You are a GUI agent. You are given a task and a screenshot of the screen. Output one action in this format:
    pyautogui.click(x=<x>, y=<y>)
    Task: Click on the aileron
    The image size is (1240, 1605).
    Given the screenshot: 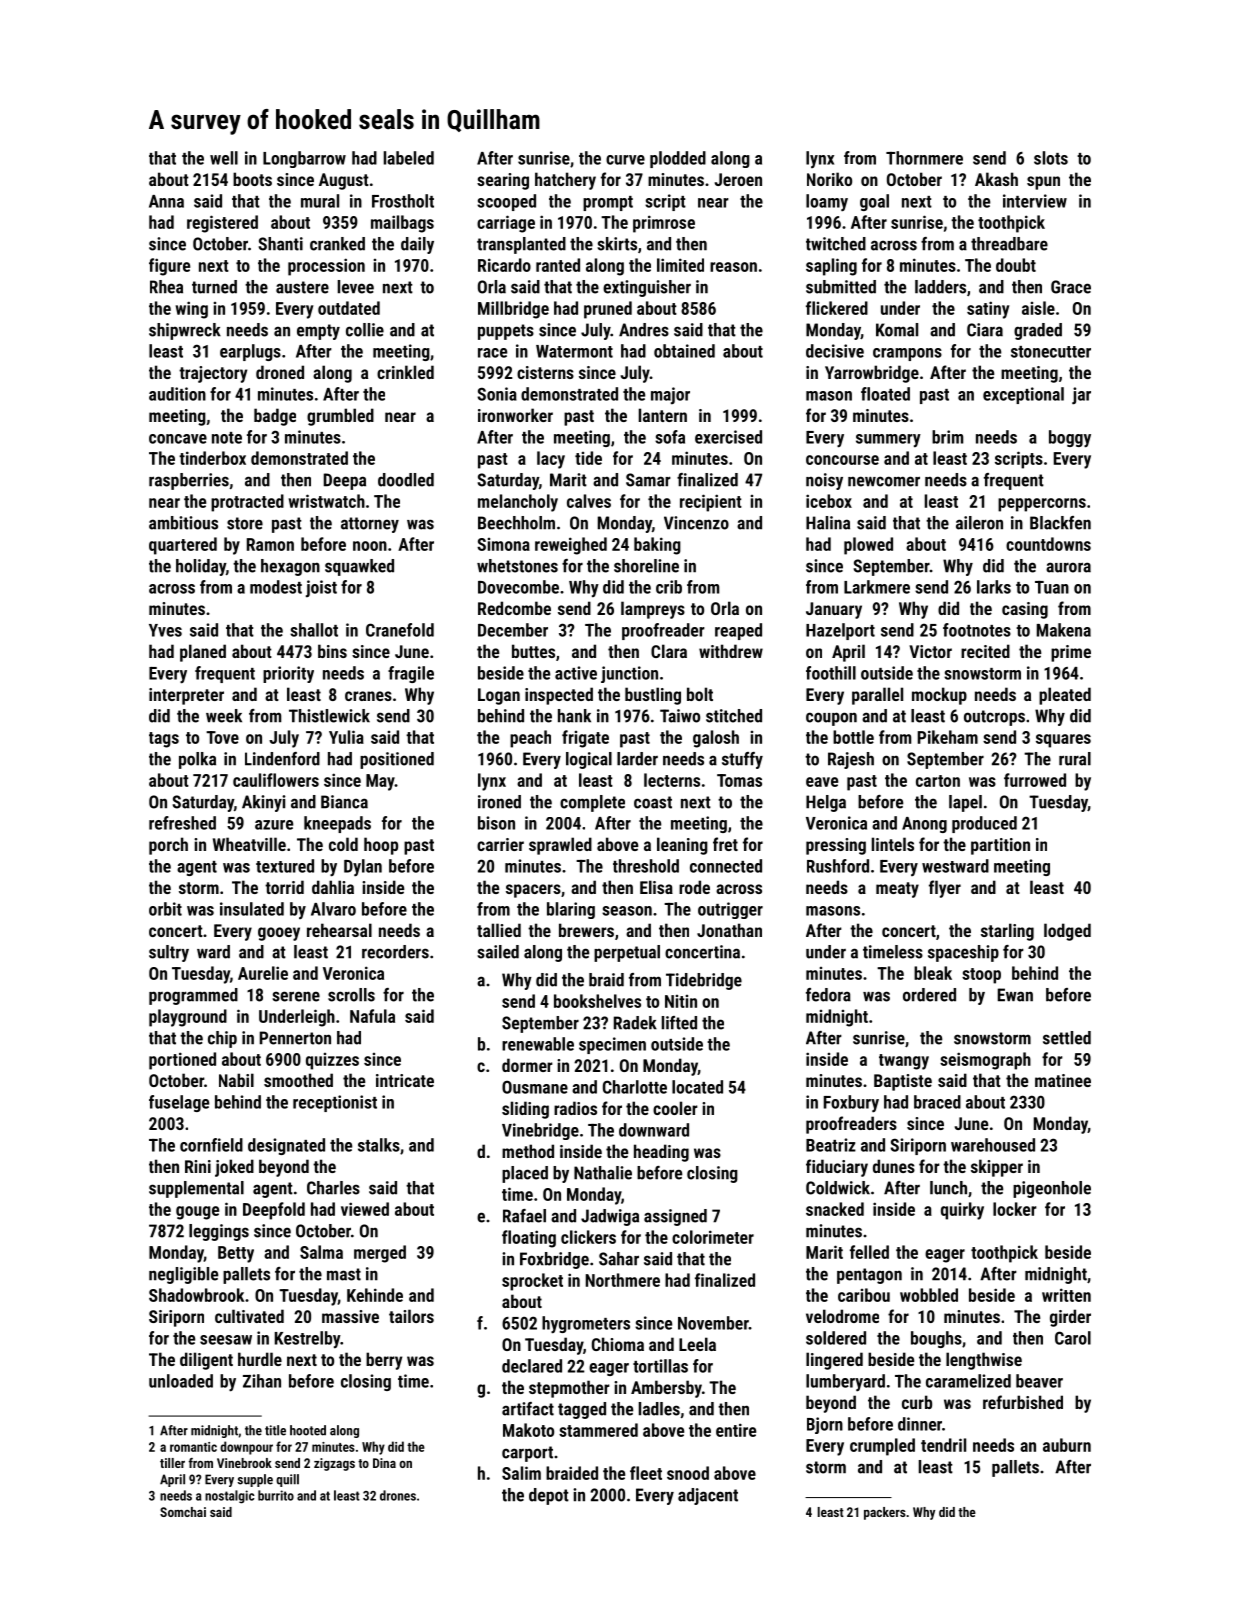 What is the action you would take?
    pyautogui.click(x=979, y=523)
